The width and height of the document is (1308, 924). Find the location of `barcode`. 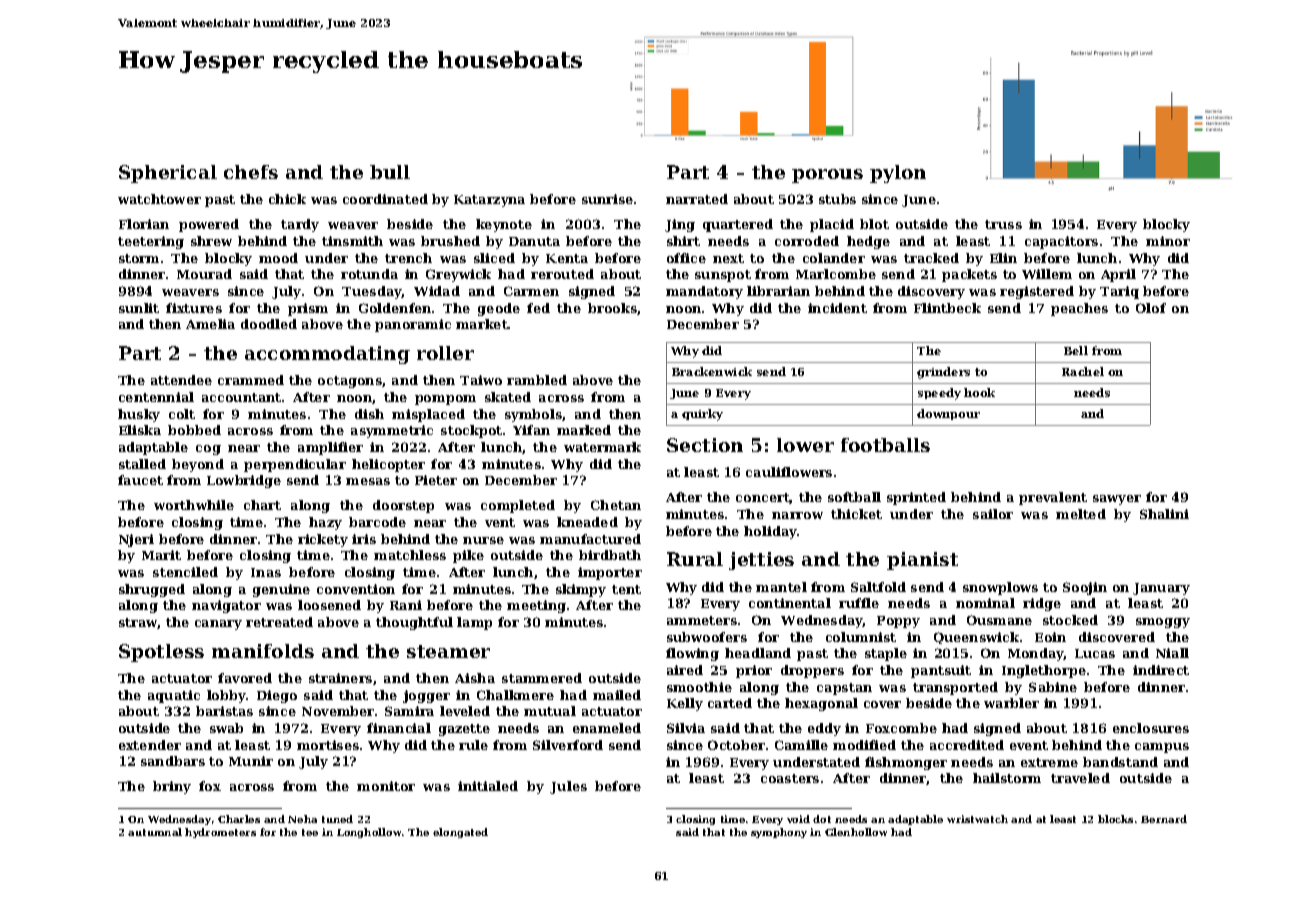

barcode is located at coordinates (377, 522).
